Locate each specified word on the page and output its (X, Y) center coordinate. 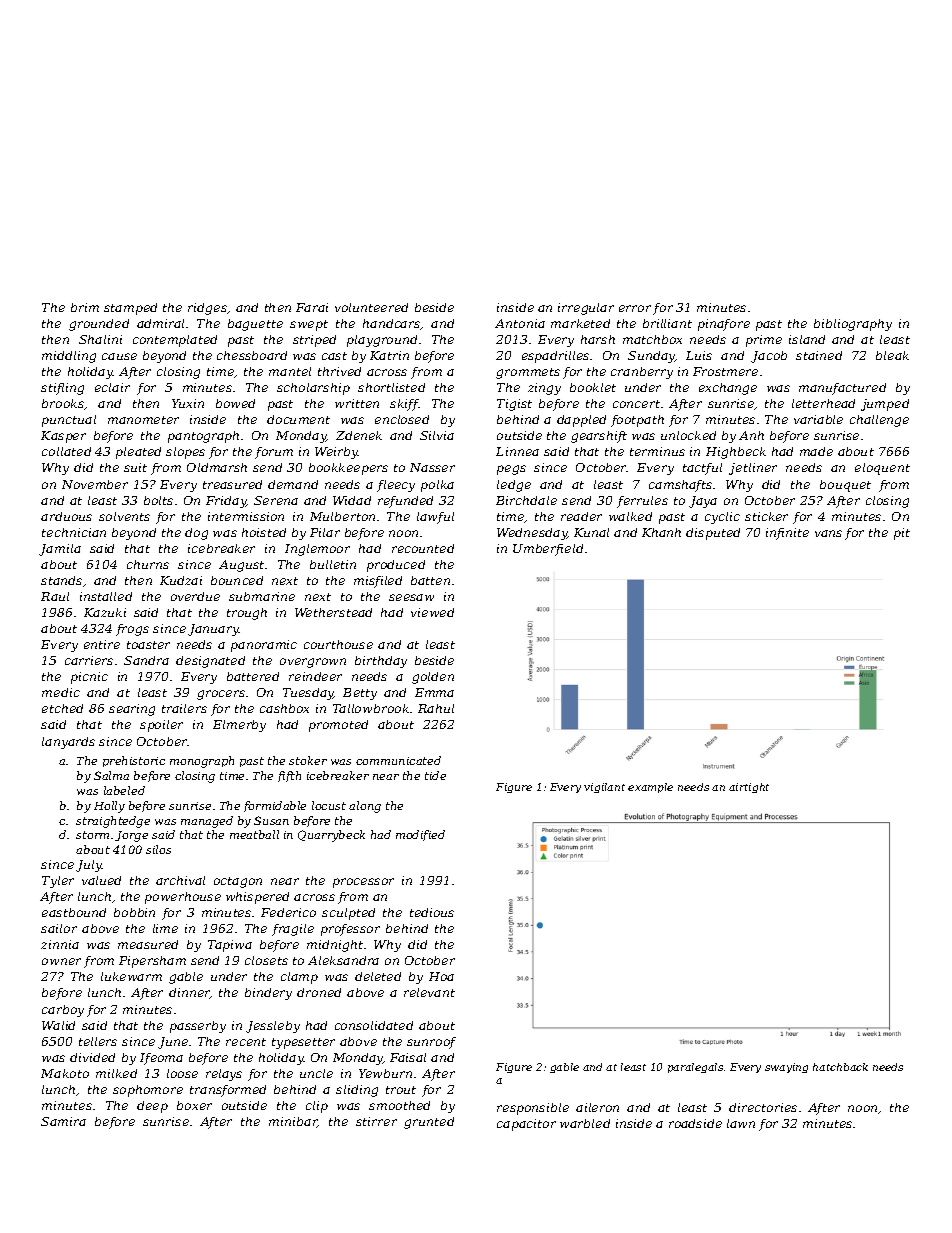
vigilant (604, 788)
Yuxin (188, 403)
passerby (198, 1027)
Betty (360, 694)
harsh (598, 339)
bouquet (845, 486)
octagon (238, 882)
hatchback (840, 1067)
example (650, 788)
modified (420, 835)
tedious (432, 912)
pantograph (203, 437)
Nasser (432, 467)
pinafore (724, 325)
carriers (89, 660)
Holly (109, 807)
